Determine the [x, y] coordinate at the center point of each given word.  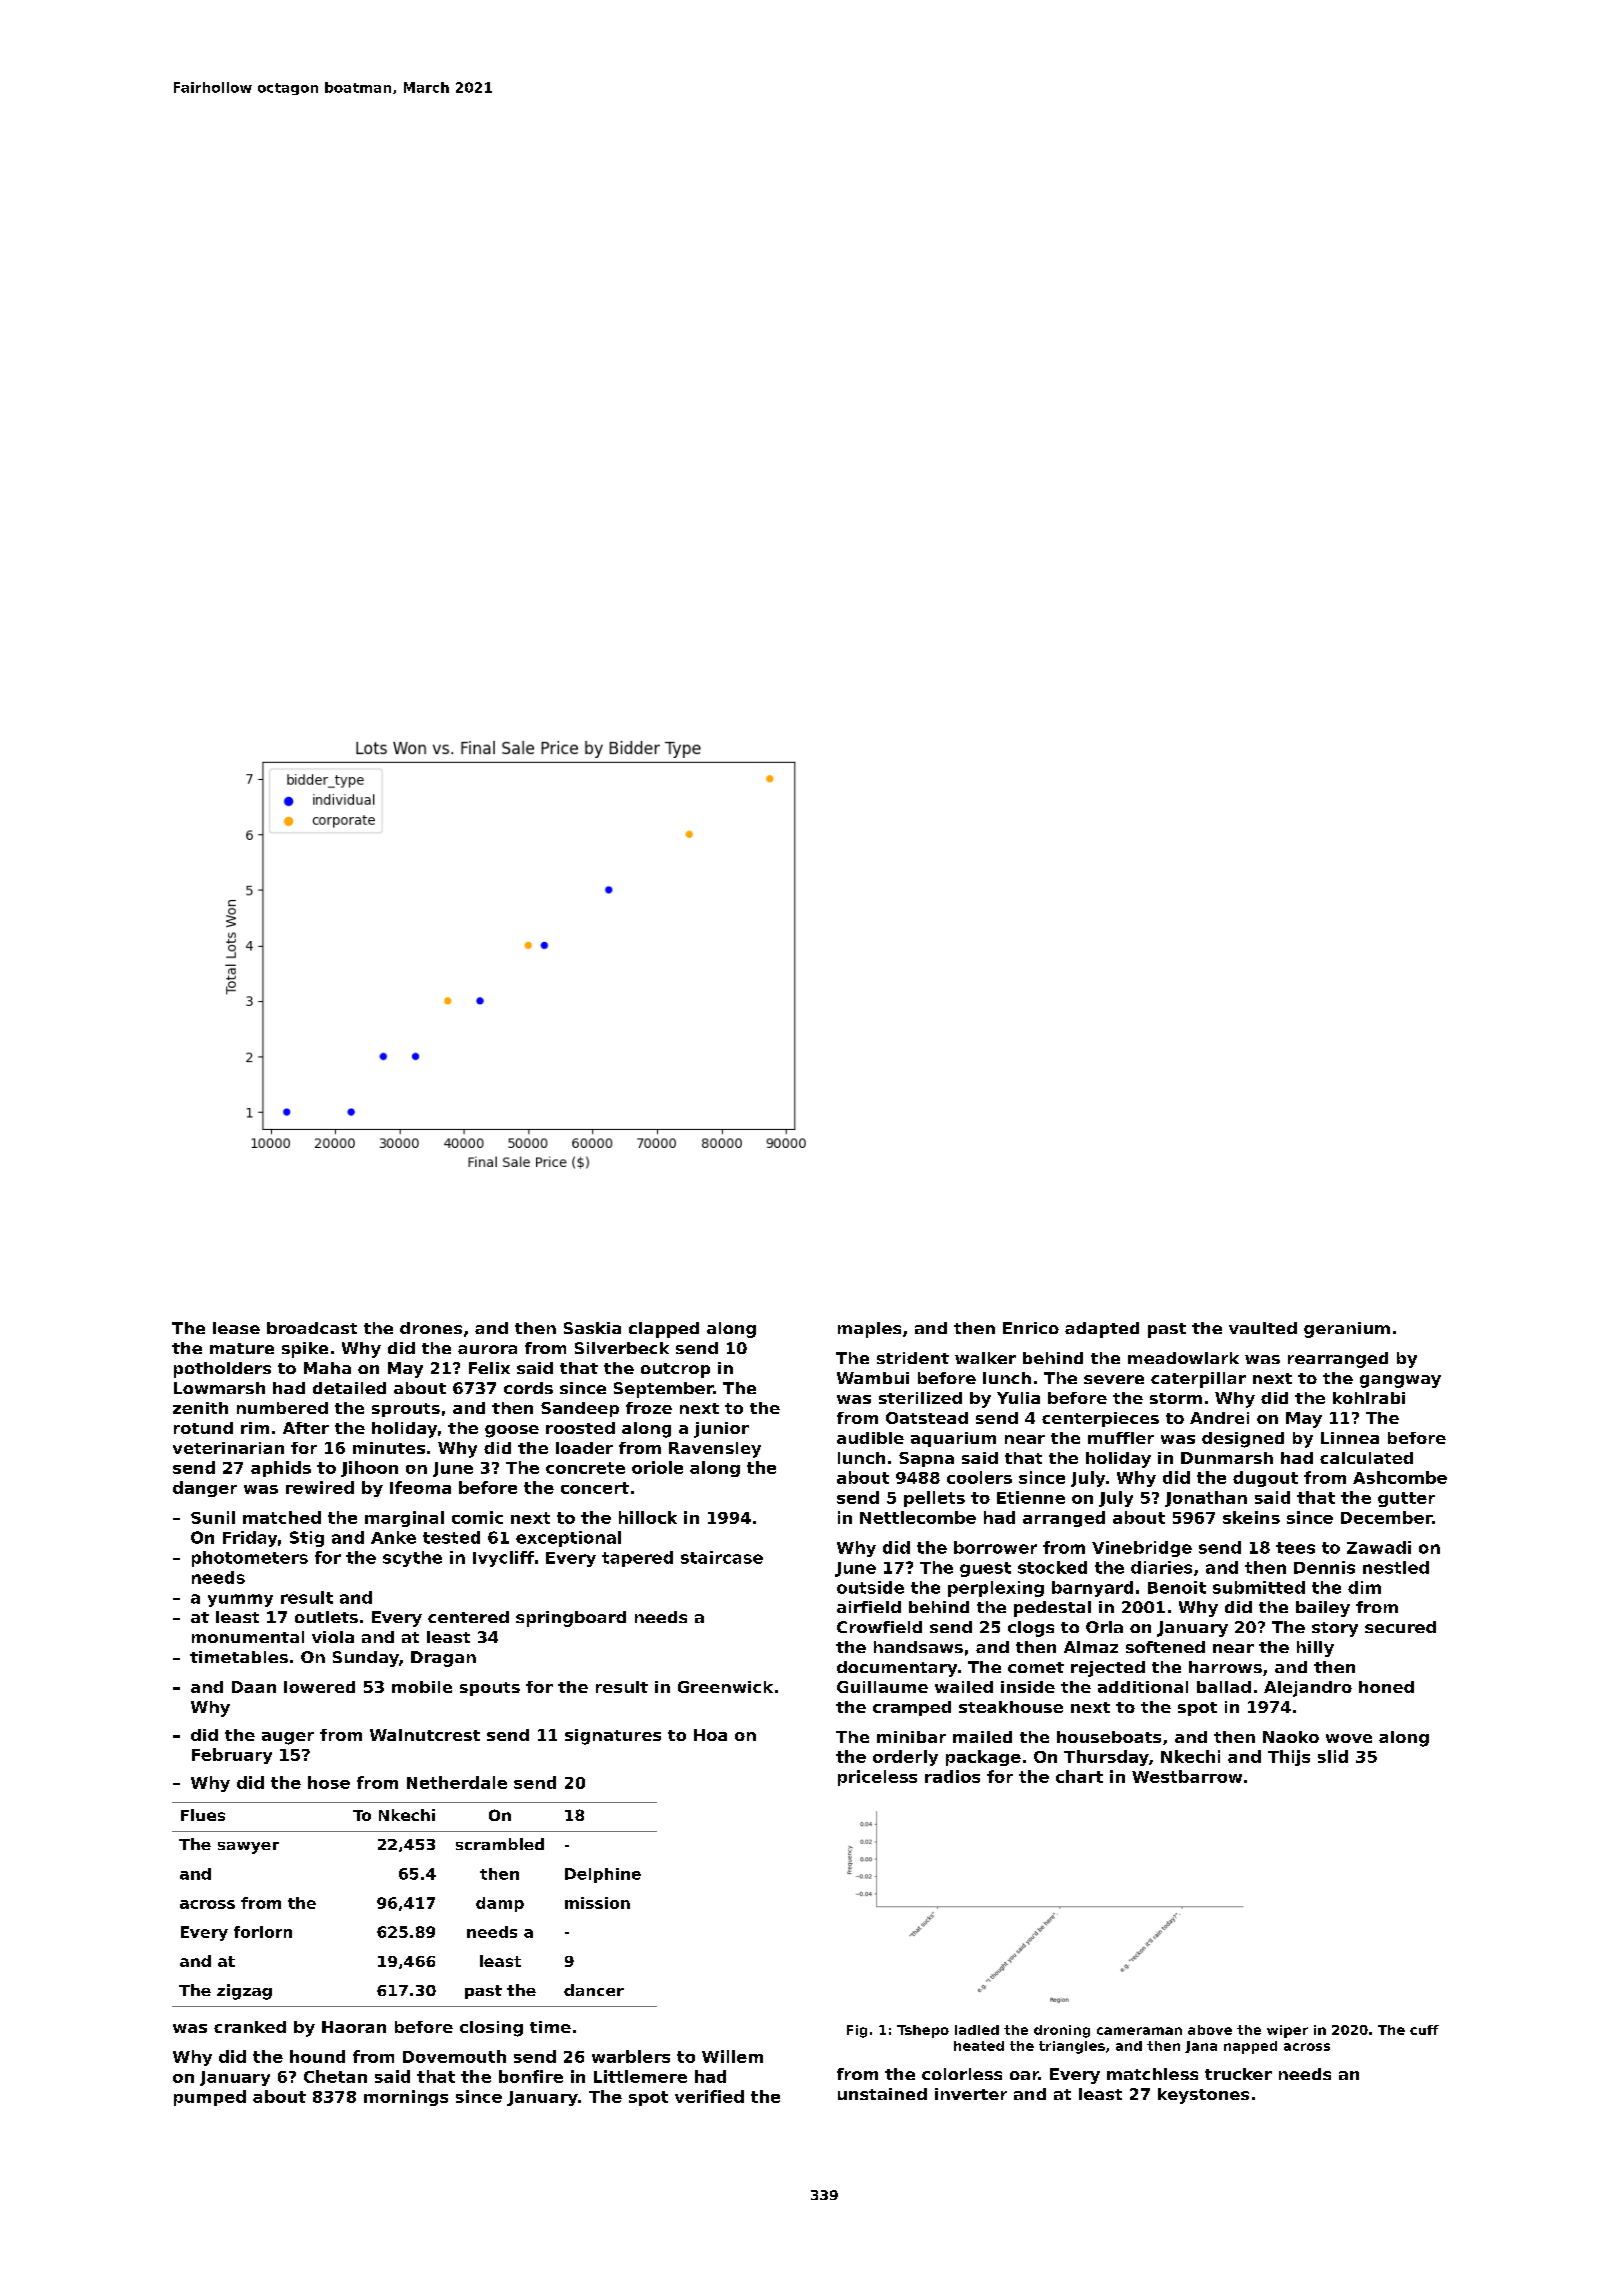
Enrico [1031, 1328]
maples [869, 1330]
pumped [210, 2098]
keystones [1203, 2096]
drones [431, 1328]
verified [709, 2096]
